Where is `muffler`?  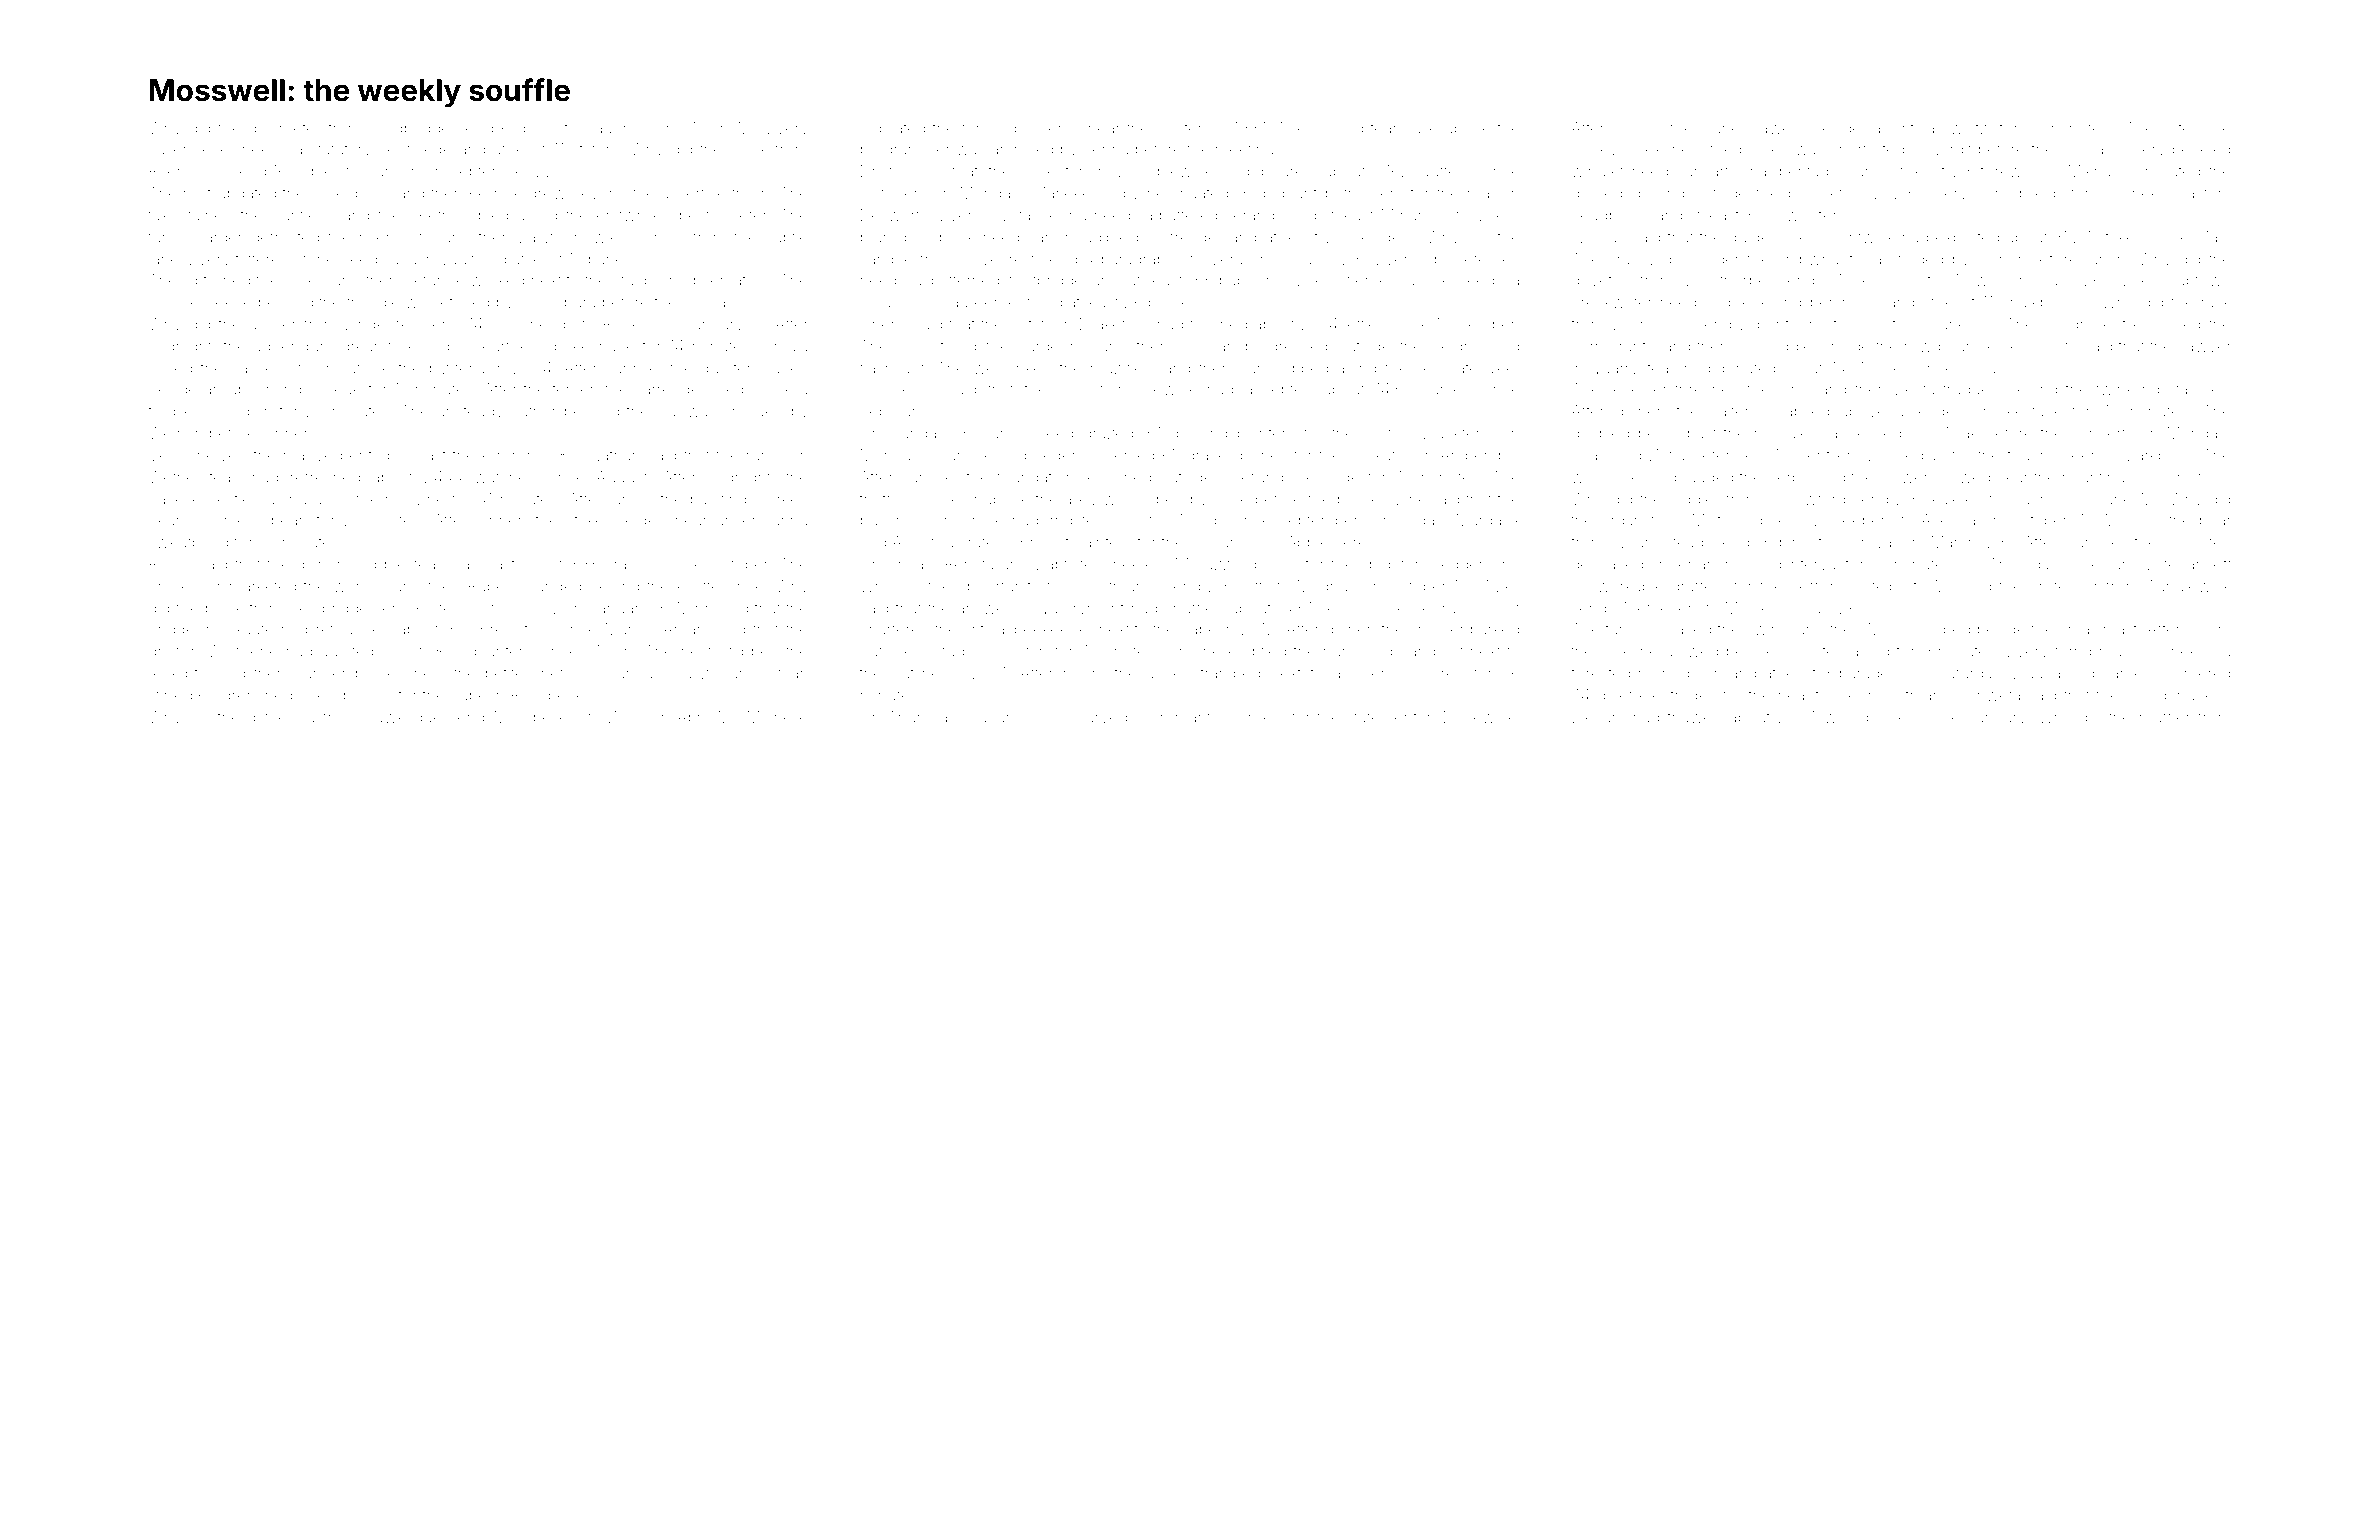 muffler is located at coordinates (2165, 716).
